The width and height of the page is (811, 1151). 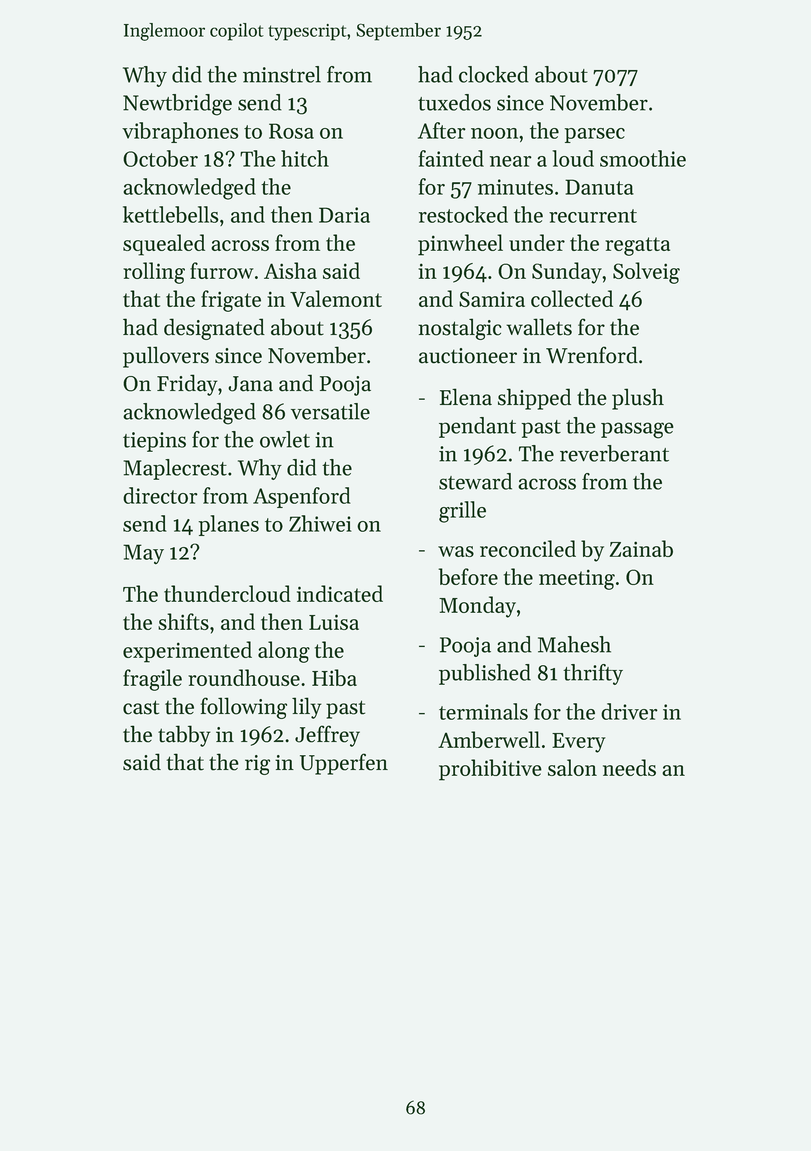 I want to click on Friday, so click(x=187, y=385).
